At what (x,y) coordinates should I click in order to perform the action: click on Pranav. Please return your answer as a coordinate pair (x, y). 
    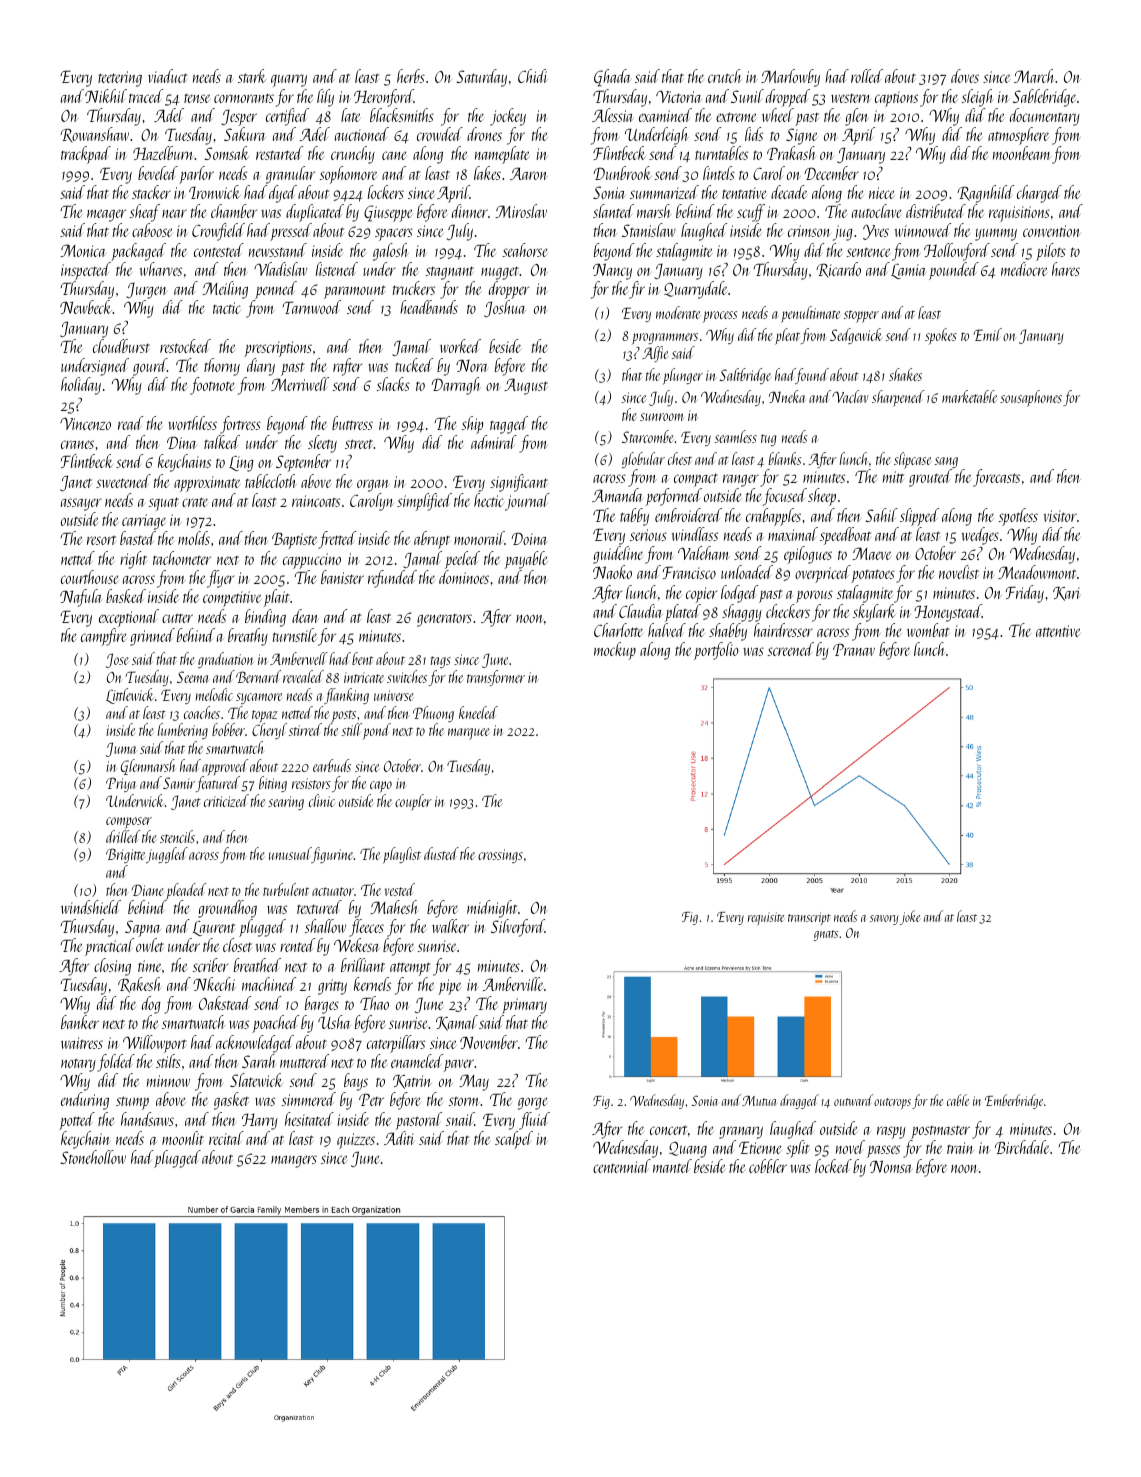
    Looking at the image, I should click on (854, 649).
